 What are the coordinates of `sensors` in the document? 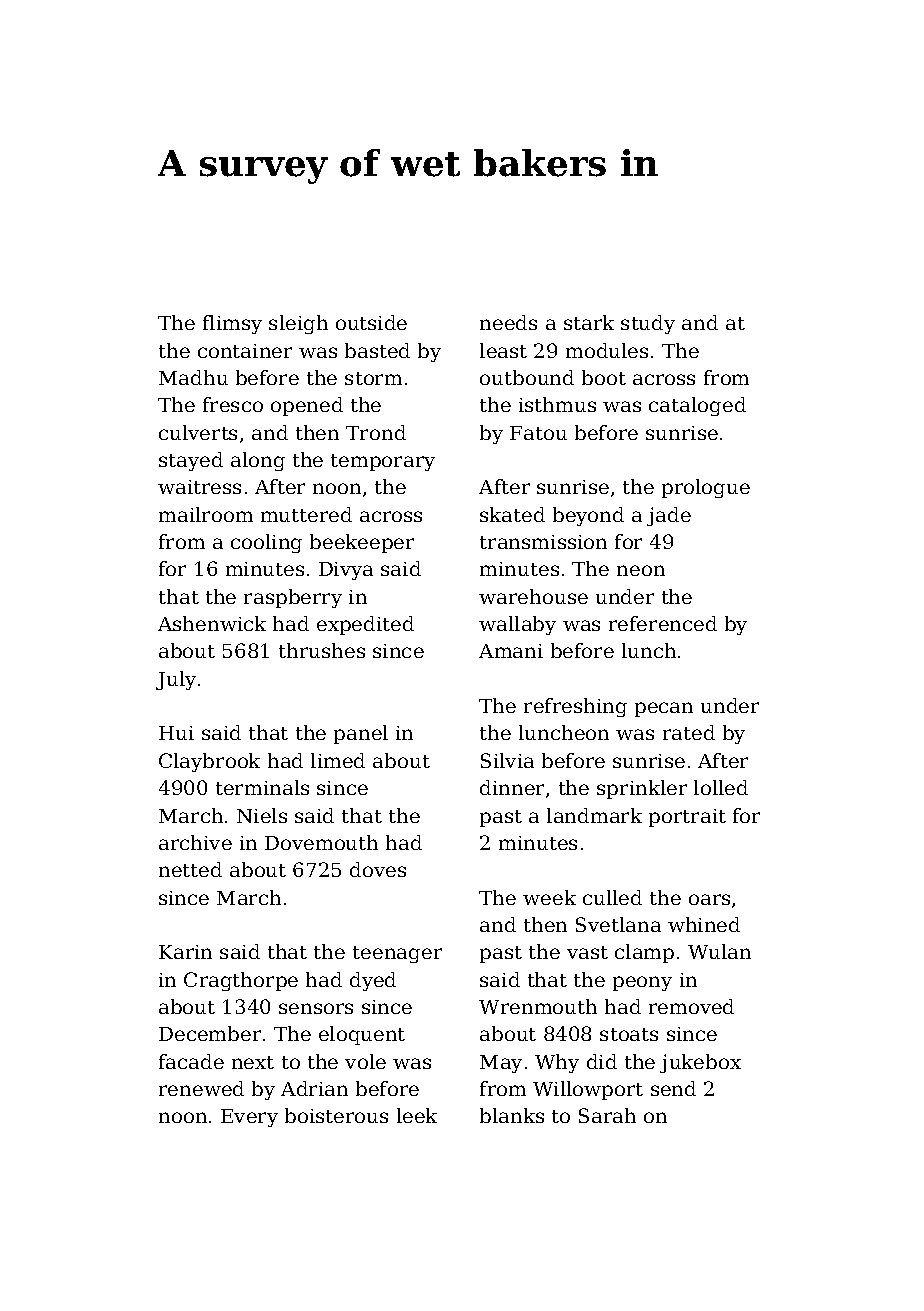 It's located at (316, 1008).
